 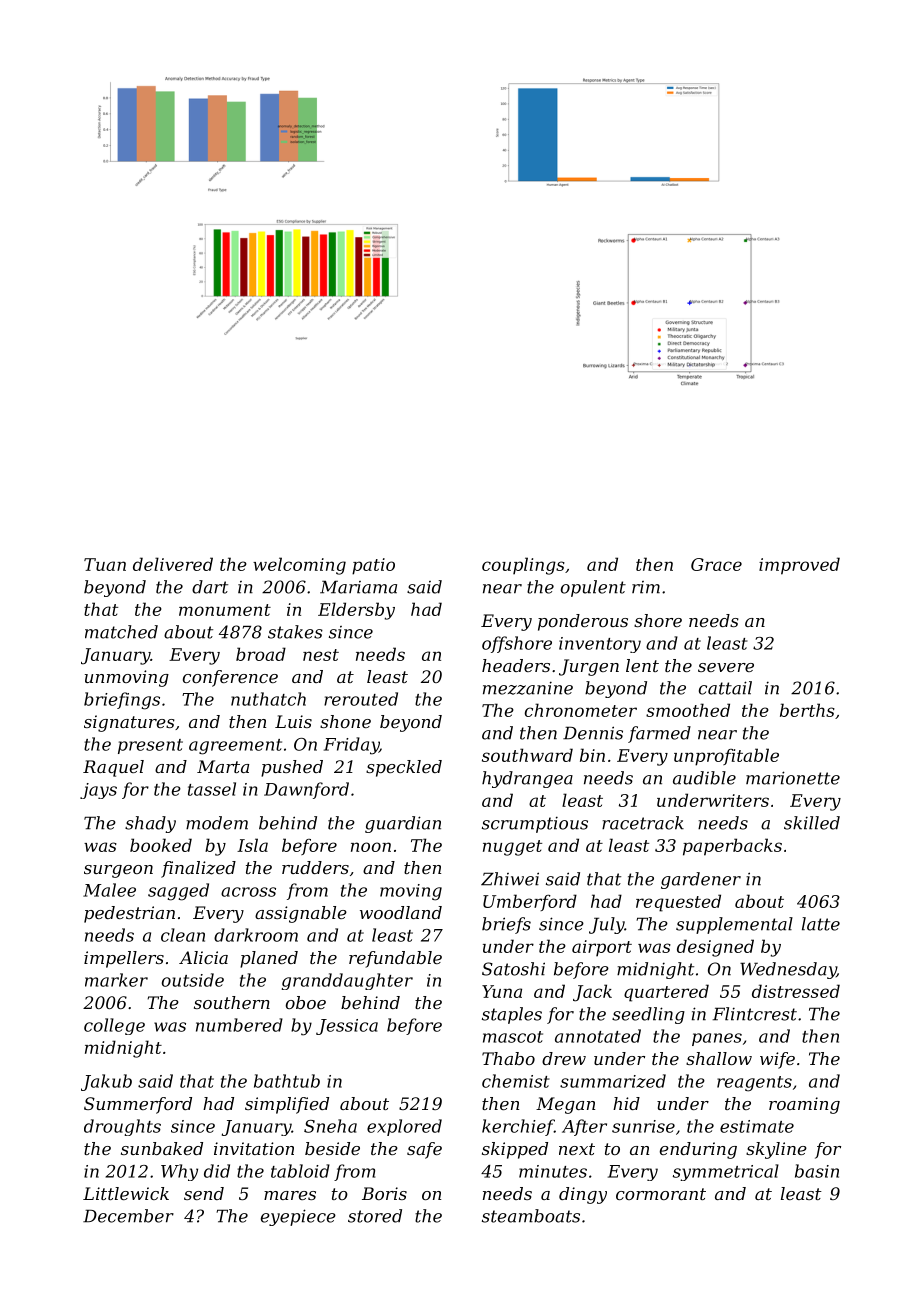 I want to click on welcoming, so click(x=299, y=566).
